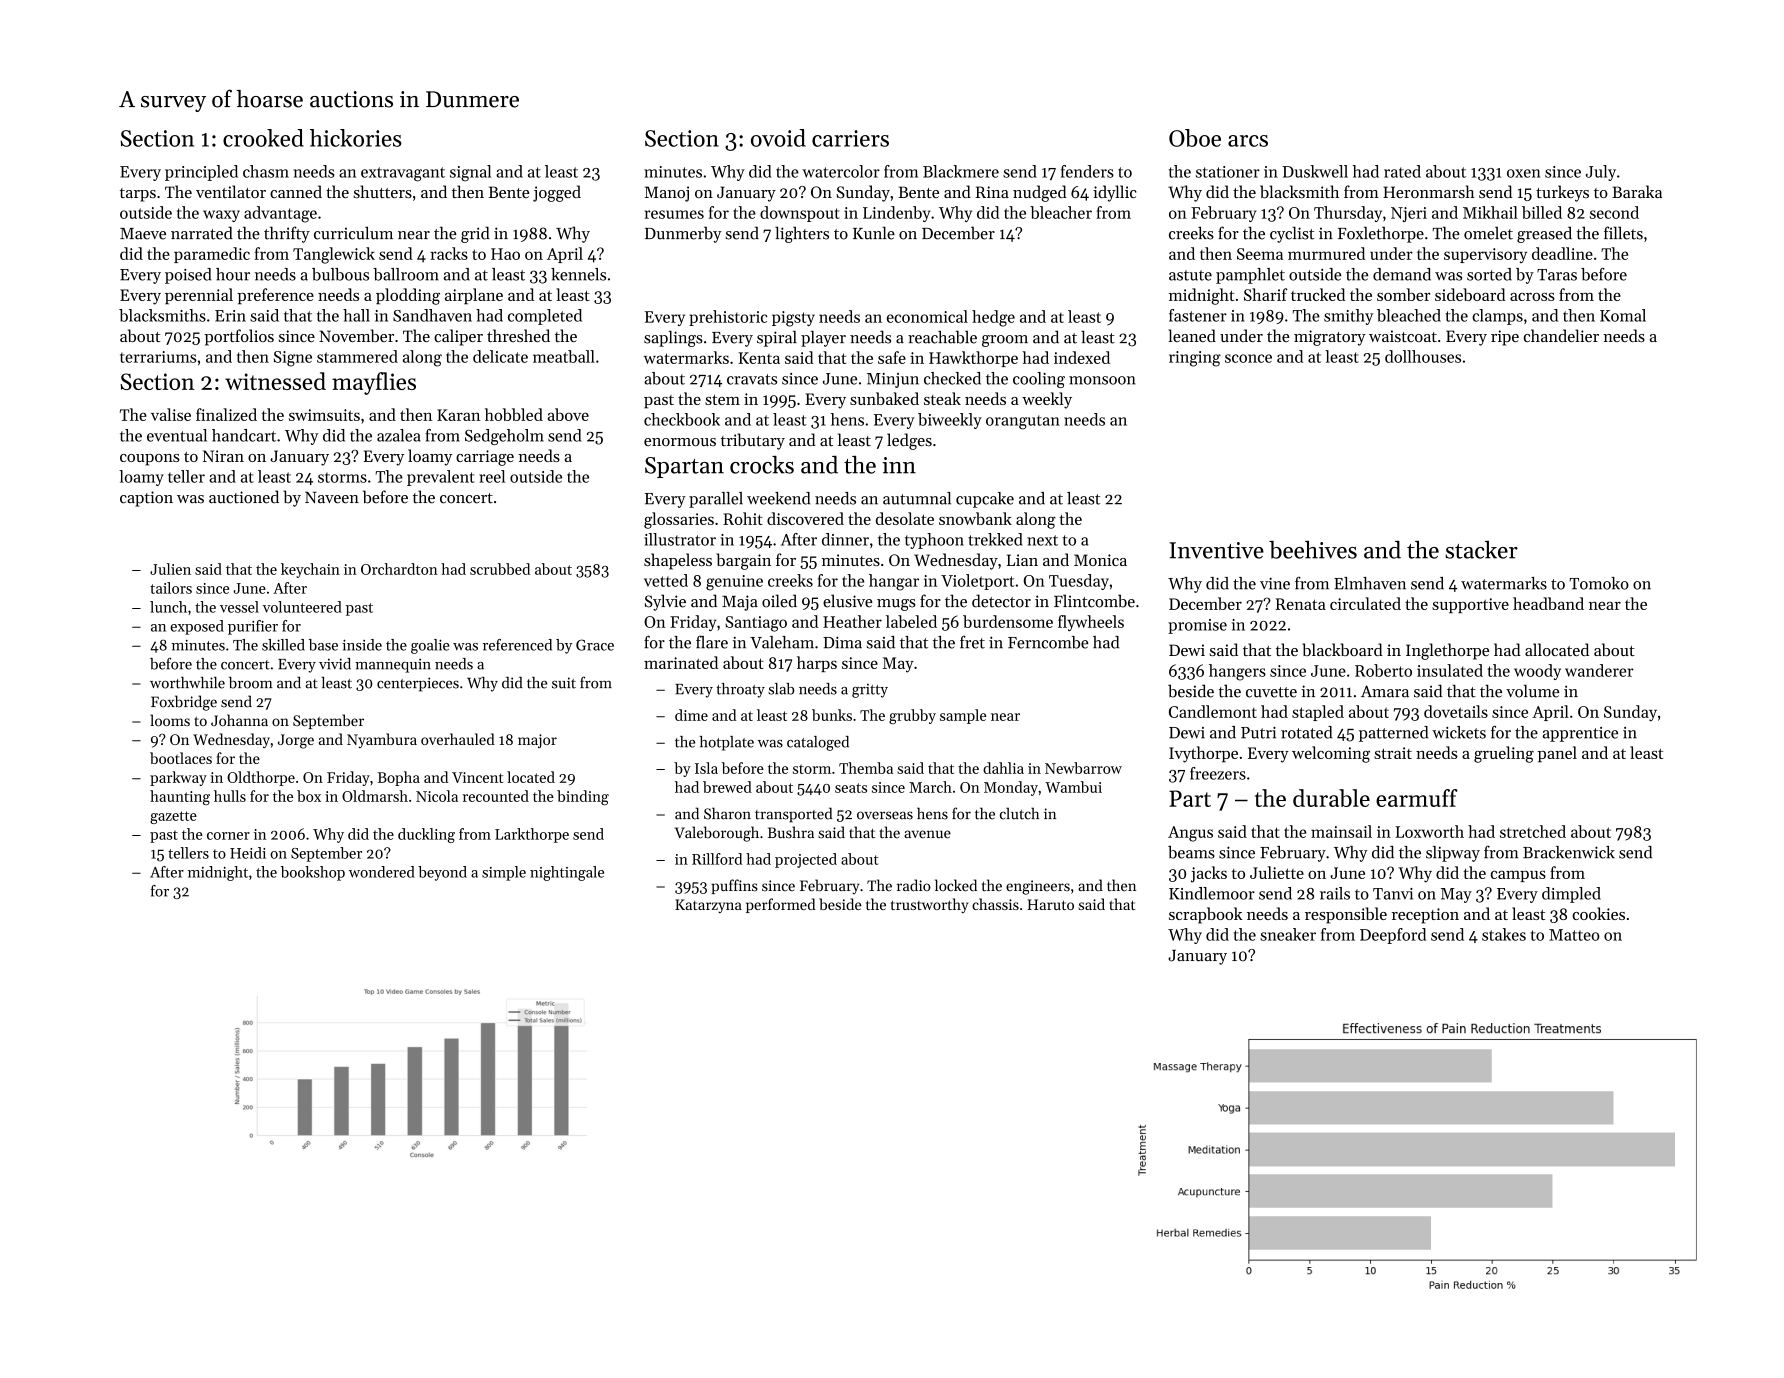 The width and height of the page is (1784, 1378). What do you see at coordinates (517, 645) in the page?
I see `referenced` at bounding box center [517, 645].
